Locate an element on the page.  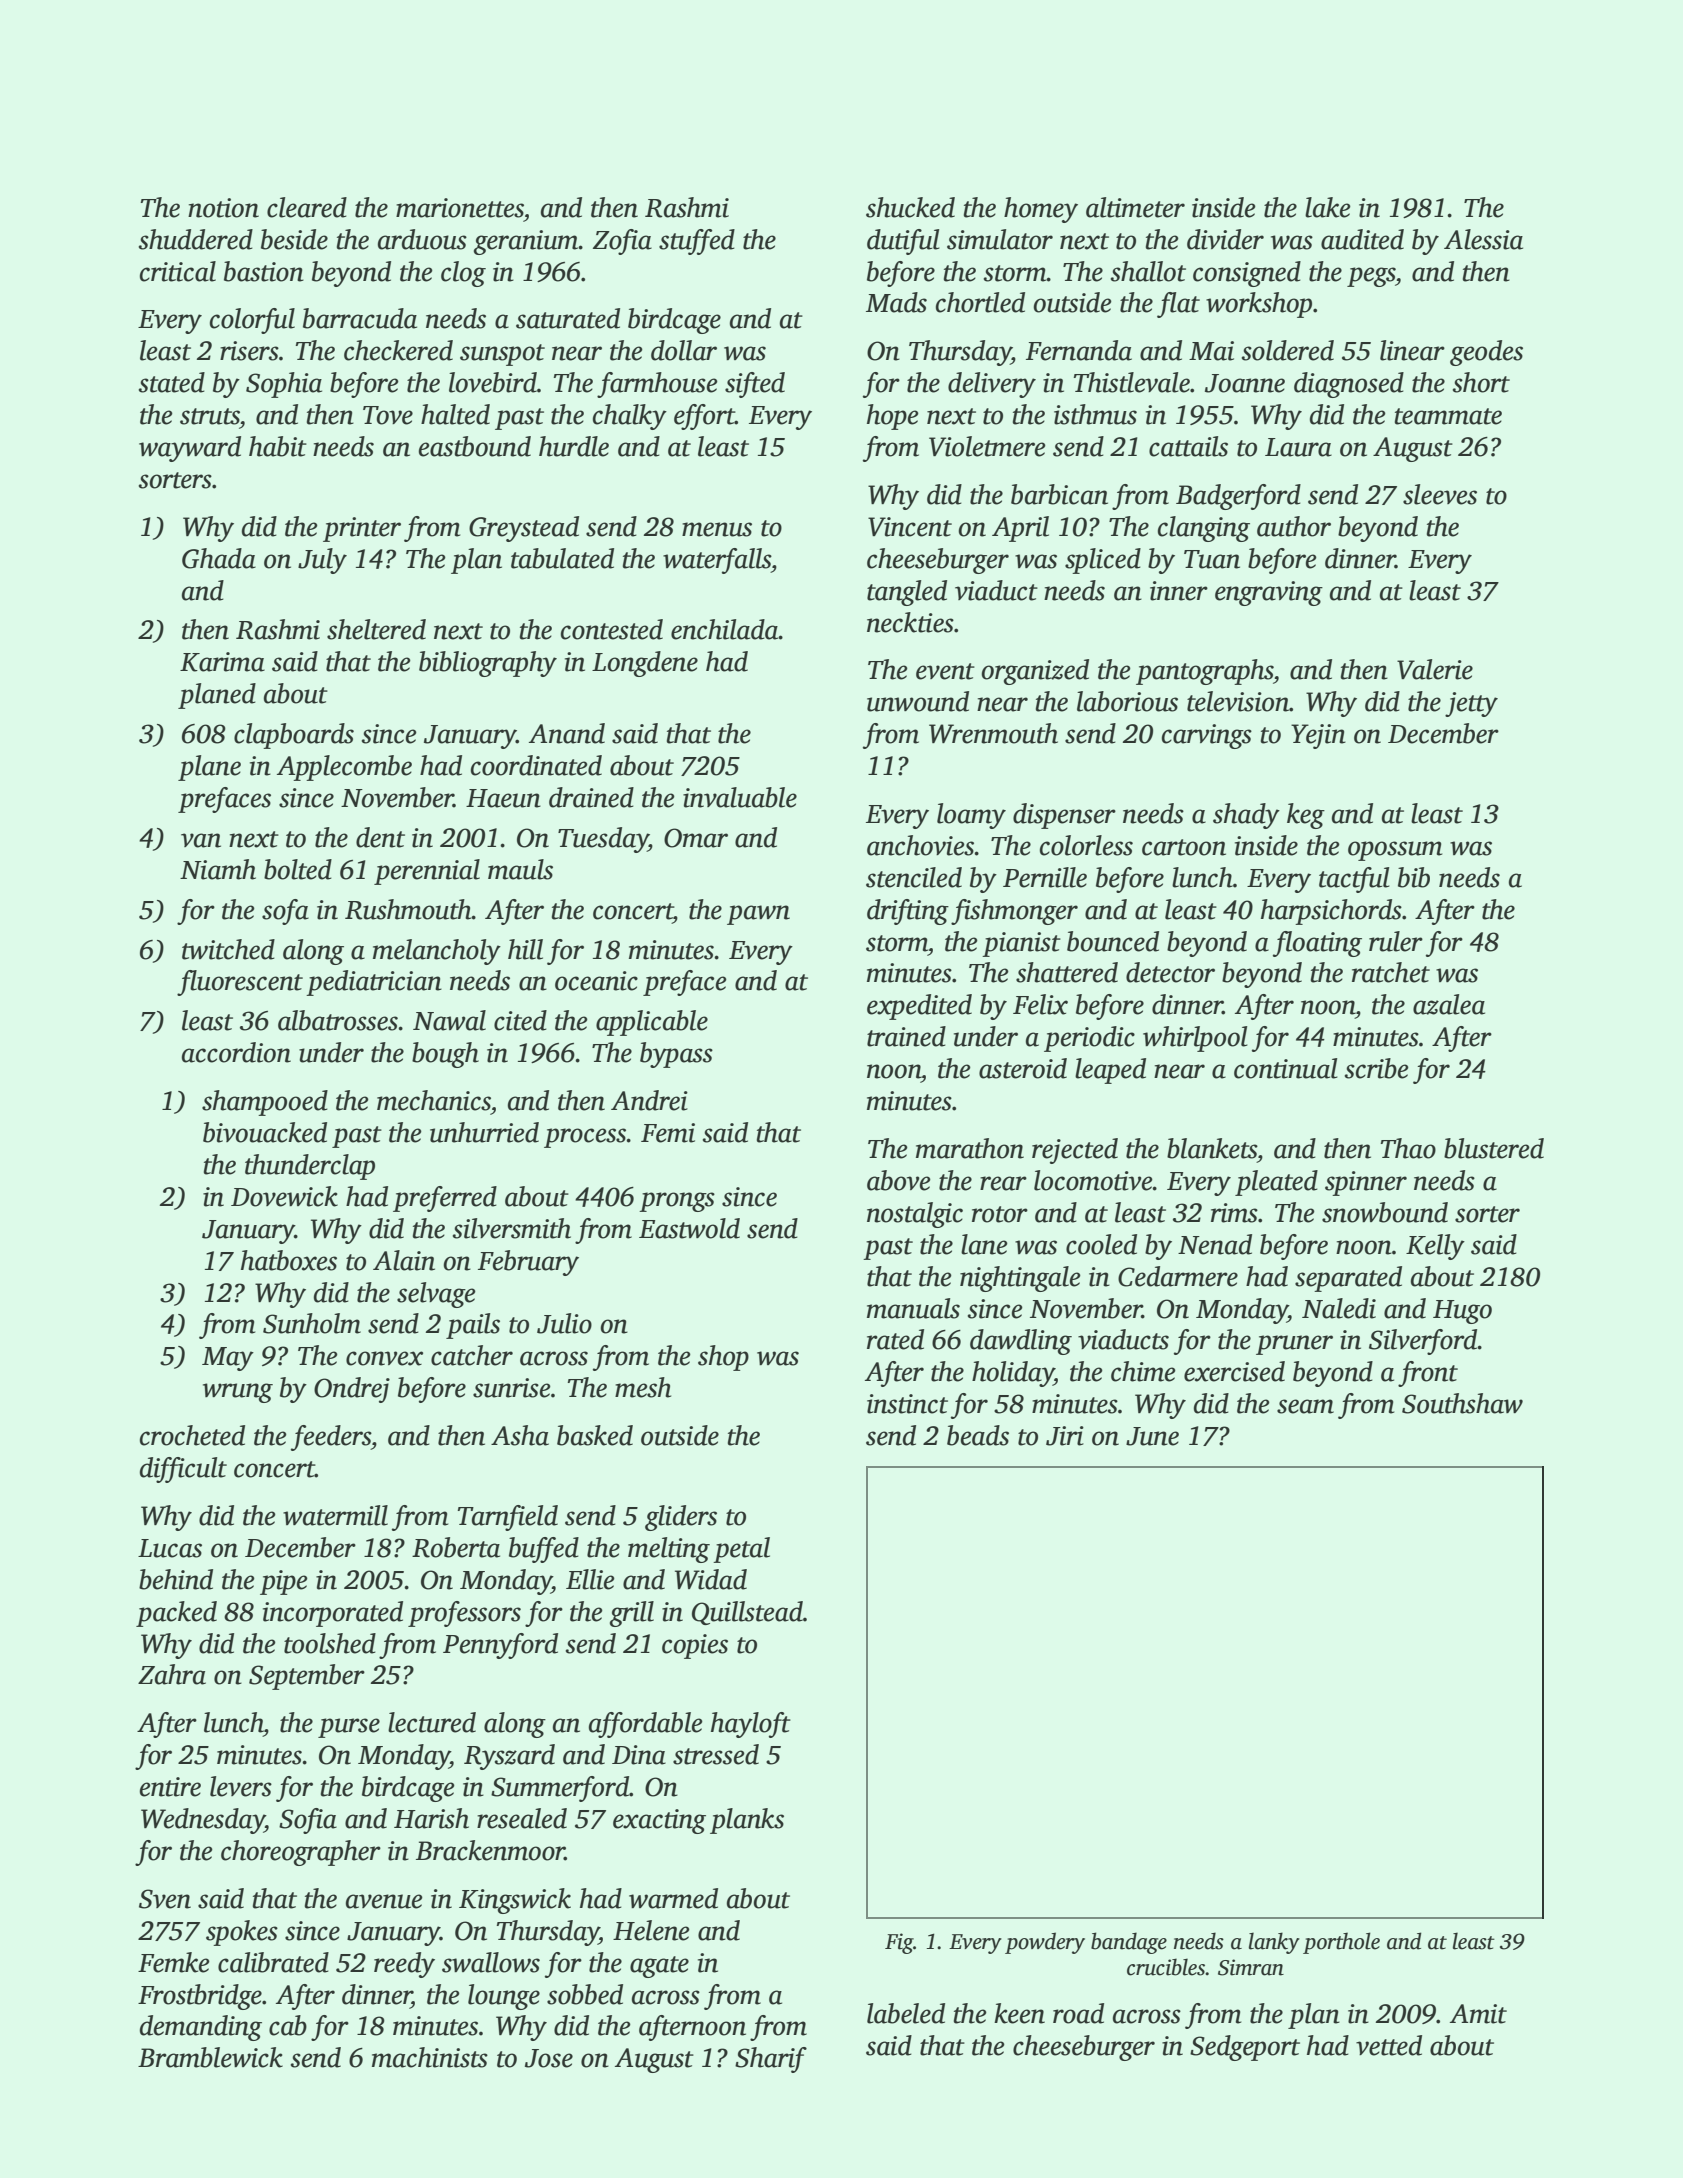
bough is located at coordinates (445, 1055).
